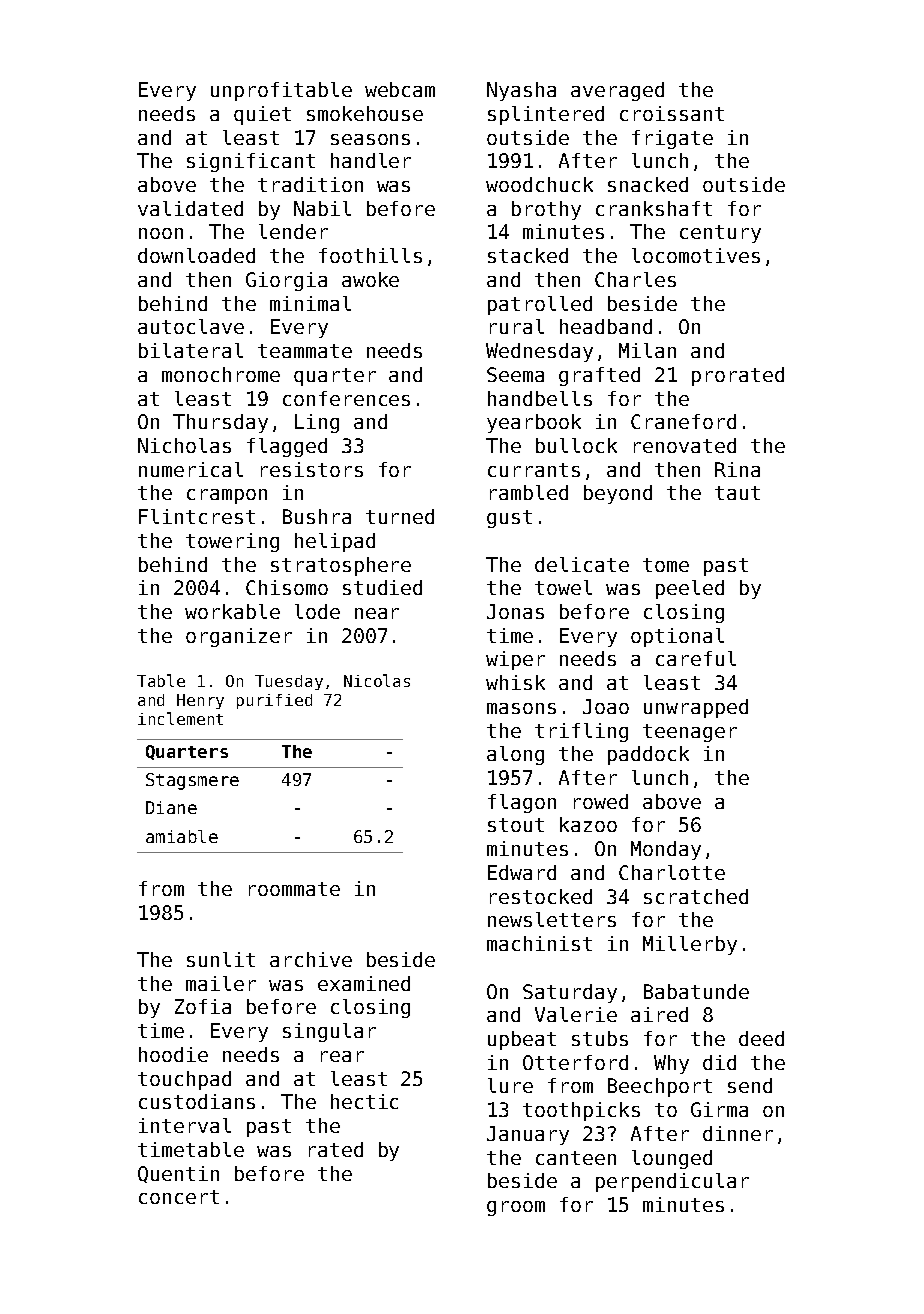 The height and width of the screenshot is (1314, 924). Describe the element at coordinates (761, 1038) in the screenshot. I see `deed` at that location.
